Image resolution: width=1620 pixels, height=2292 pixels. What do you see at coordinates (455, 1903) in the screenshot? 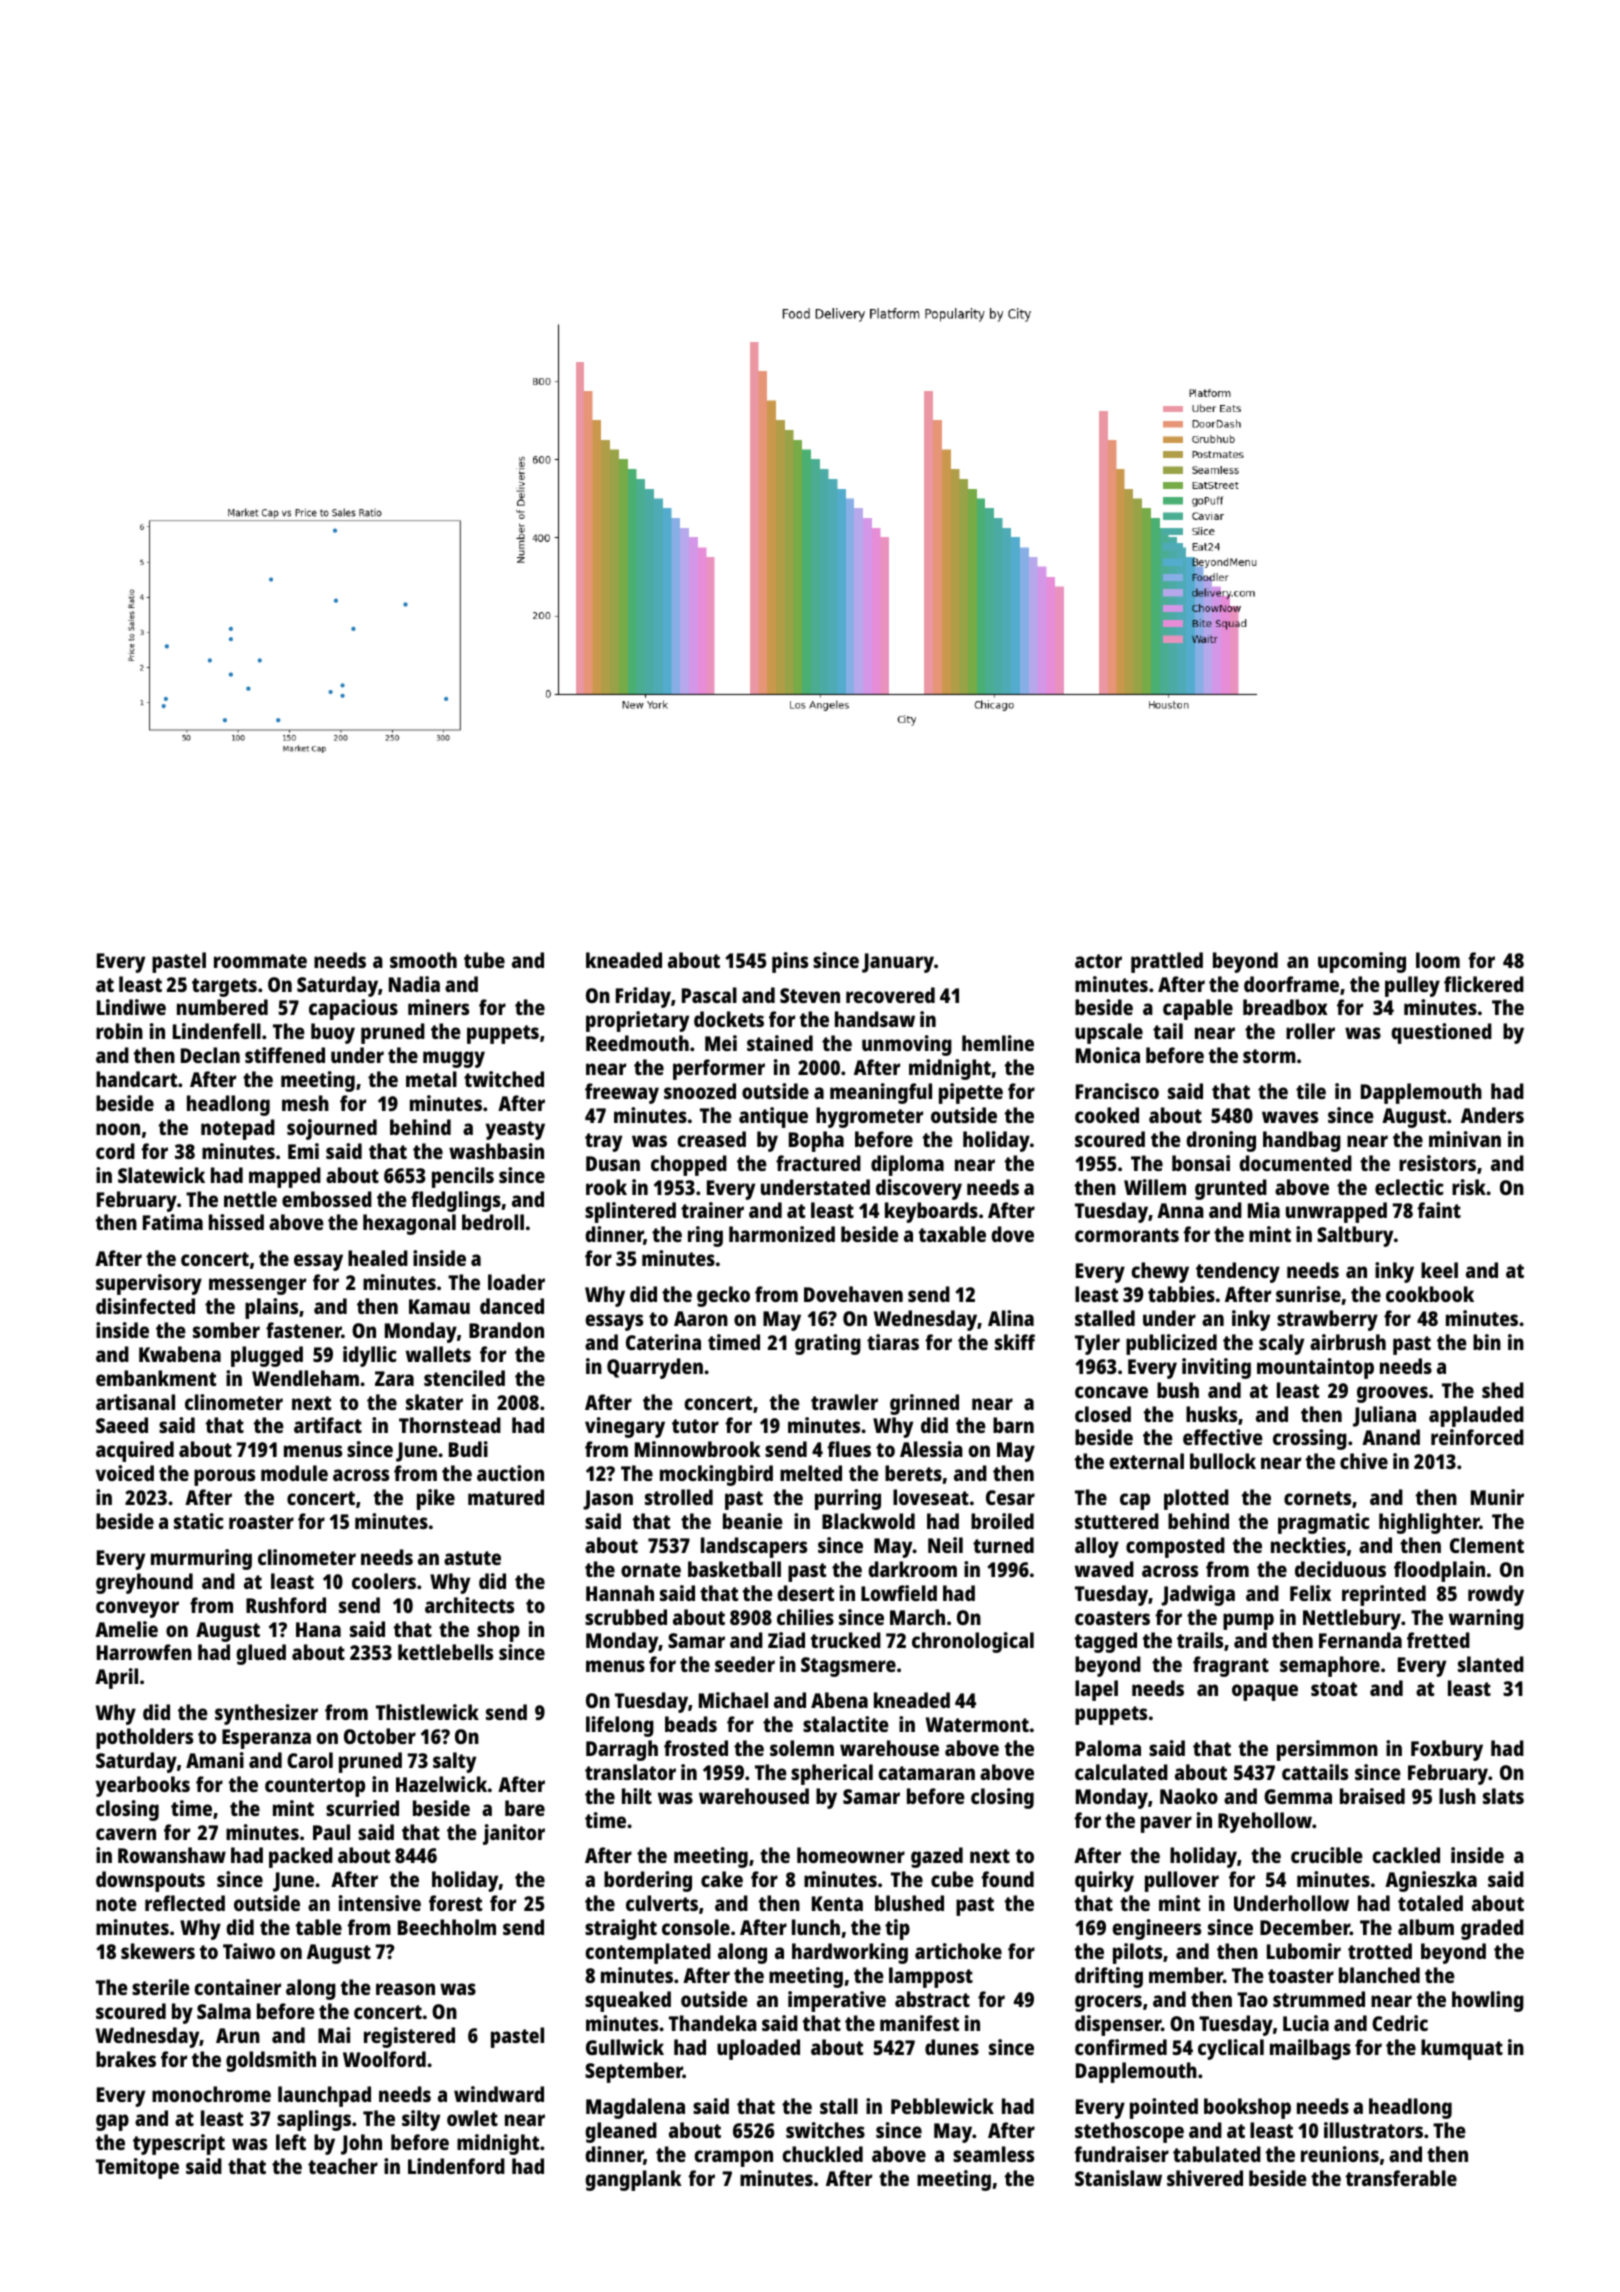
I see `forest` at bounding box center [455, 1903].
